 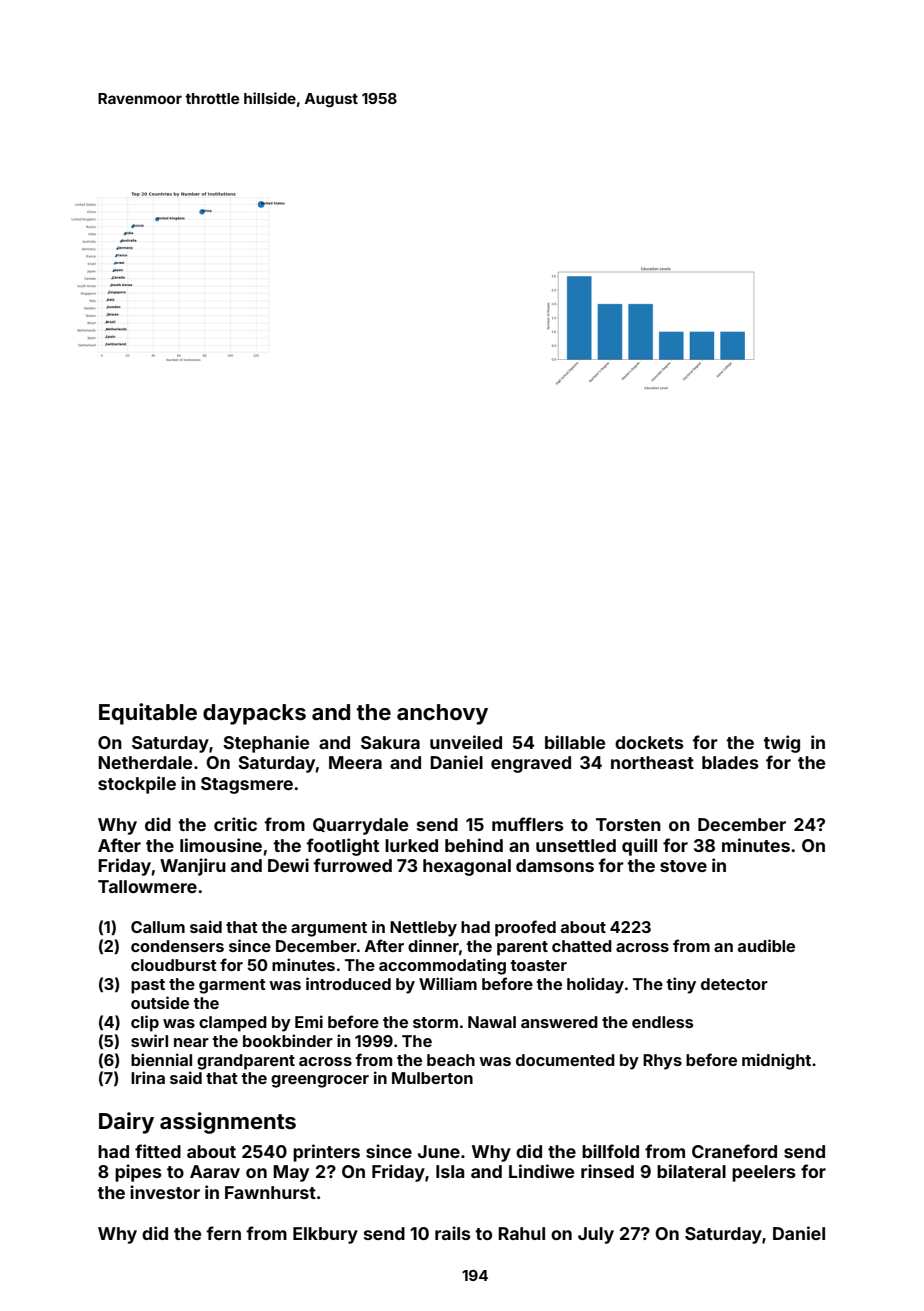 I want to click on Fawnhurst, so click(x=270, y=1192).
